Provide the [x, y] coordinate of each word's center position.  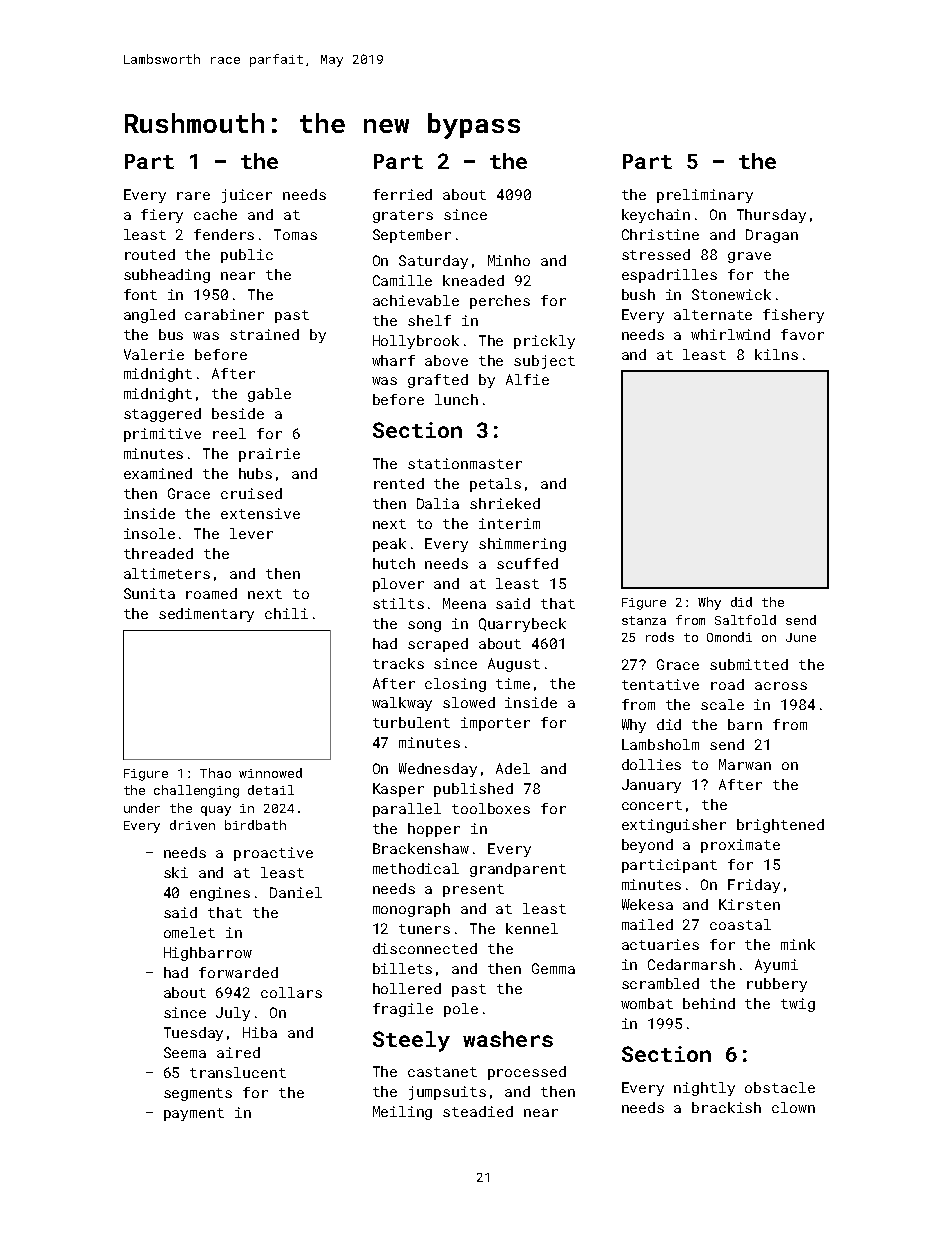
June [801, 637]
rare [193, 196]
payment [194, 1114]
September [412, 236]
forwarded [238, 972]
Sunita [149, 593]
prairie [269, 455]
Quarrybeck [522, 625]
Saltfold [745, 620]
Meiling [402, 1113]
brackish [726, 1107]
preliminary [705, 196]
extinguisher [674, 826]
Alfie [527, 379]
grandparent [518, 870]
